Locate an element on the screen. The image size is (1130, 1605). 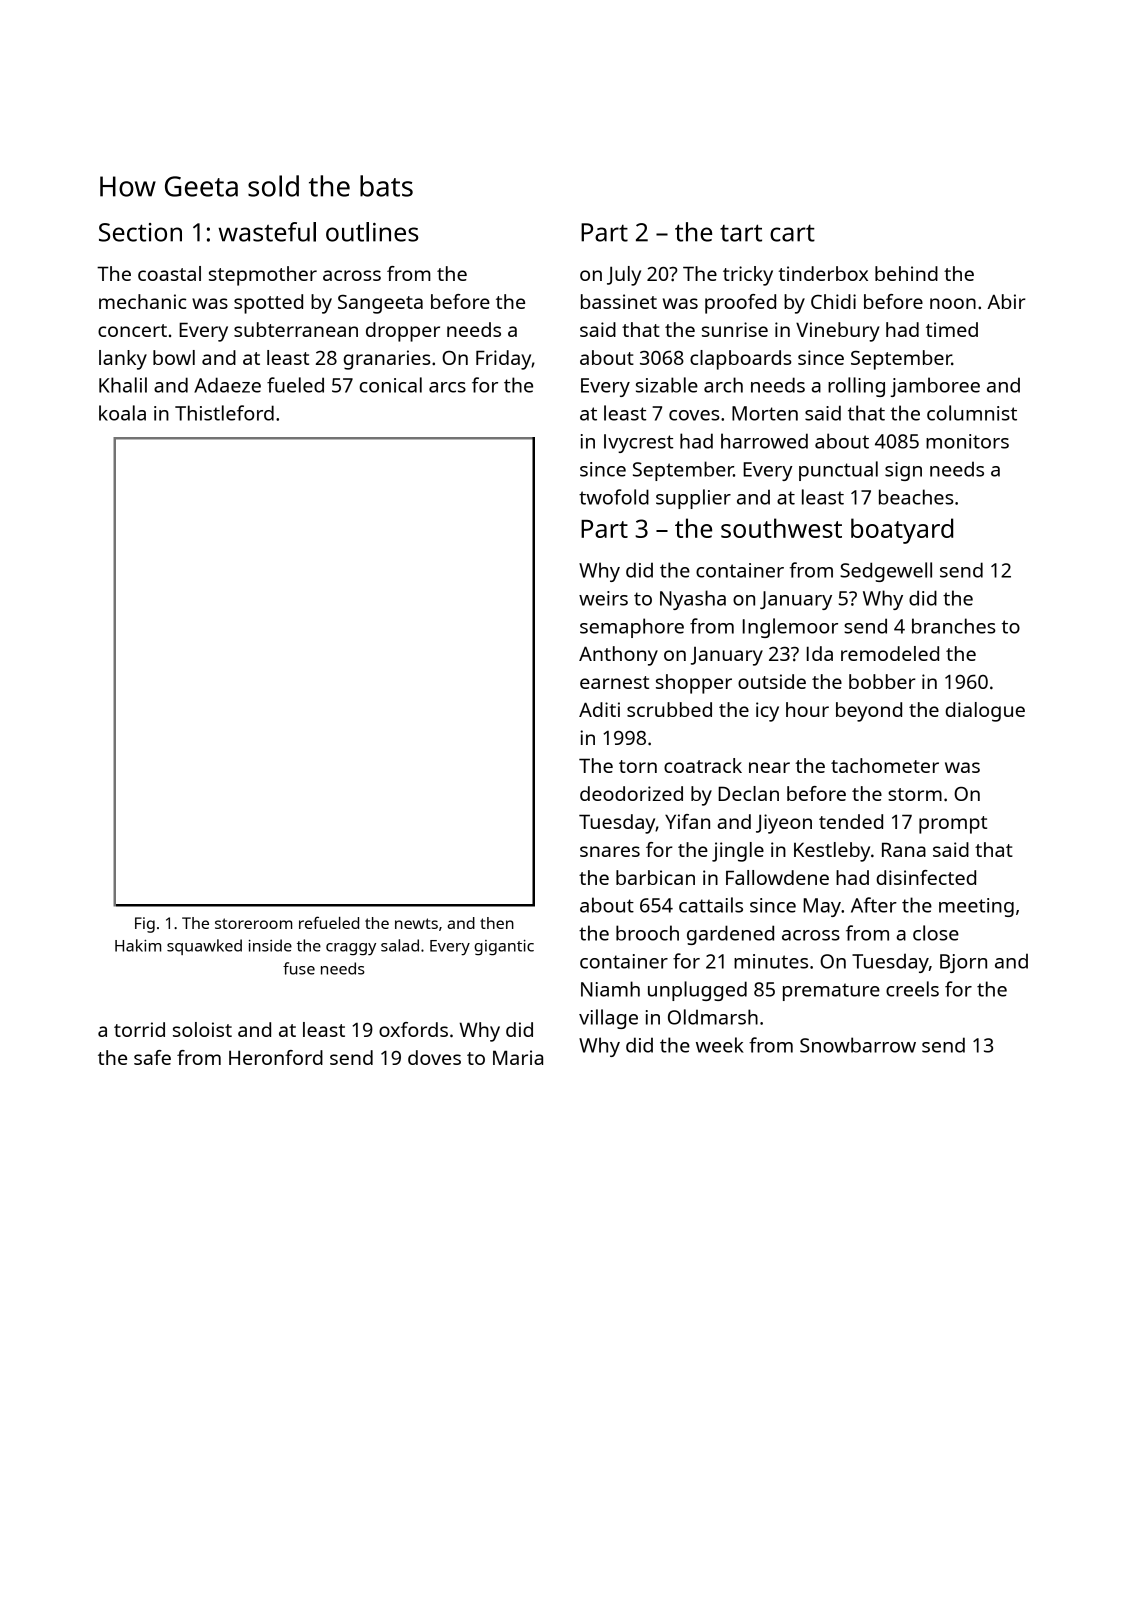
Sedgewell is located at coordinates (886, 572).
